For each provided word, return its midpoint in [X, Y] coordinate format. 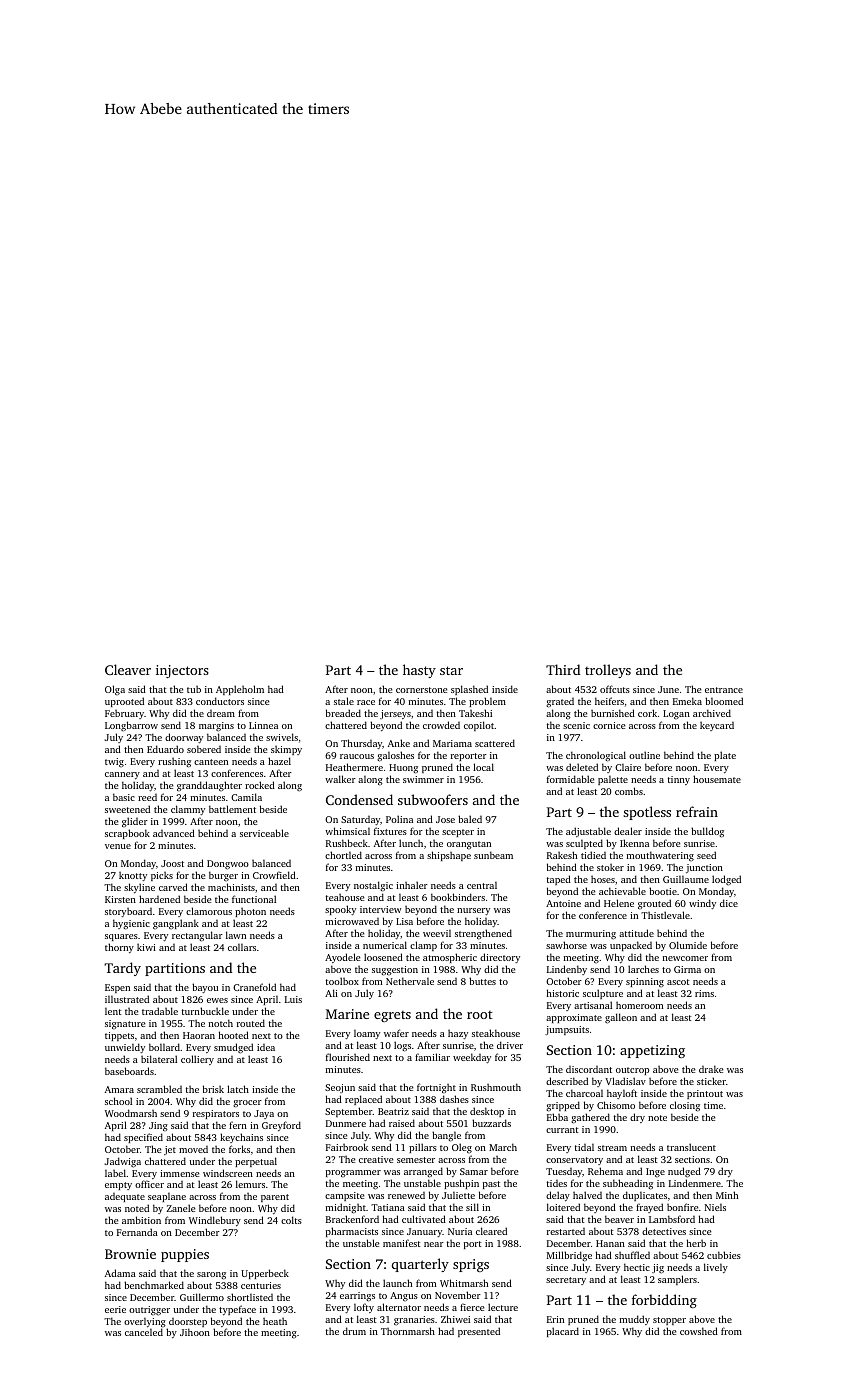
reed [147, 797]
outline [644, 755]
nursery [473, 911]
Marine [347, 1014]
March [503, 1147]
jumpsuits [567, 1030]
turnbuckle [205, 1011]
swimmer [423, 779]
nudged [684, 1172]
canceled [144, 1332]
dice [729, 903]
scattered [495, 743]
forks [239, 1149]
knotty [133, 876]
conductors [220, 701]
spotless [647, 813]
